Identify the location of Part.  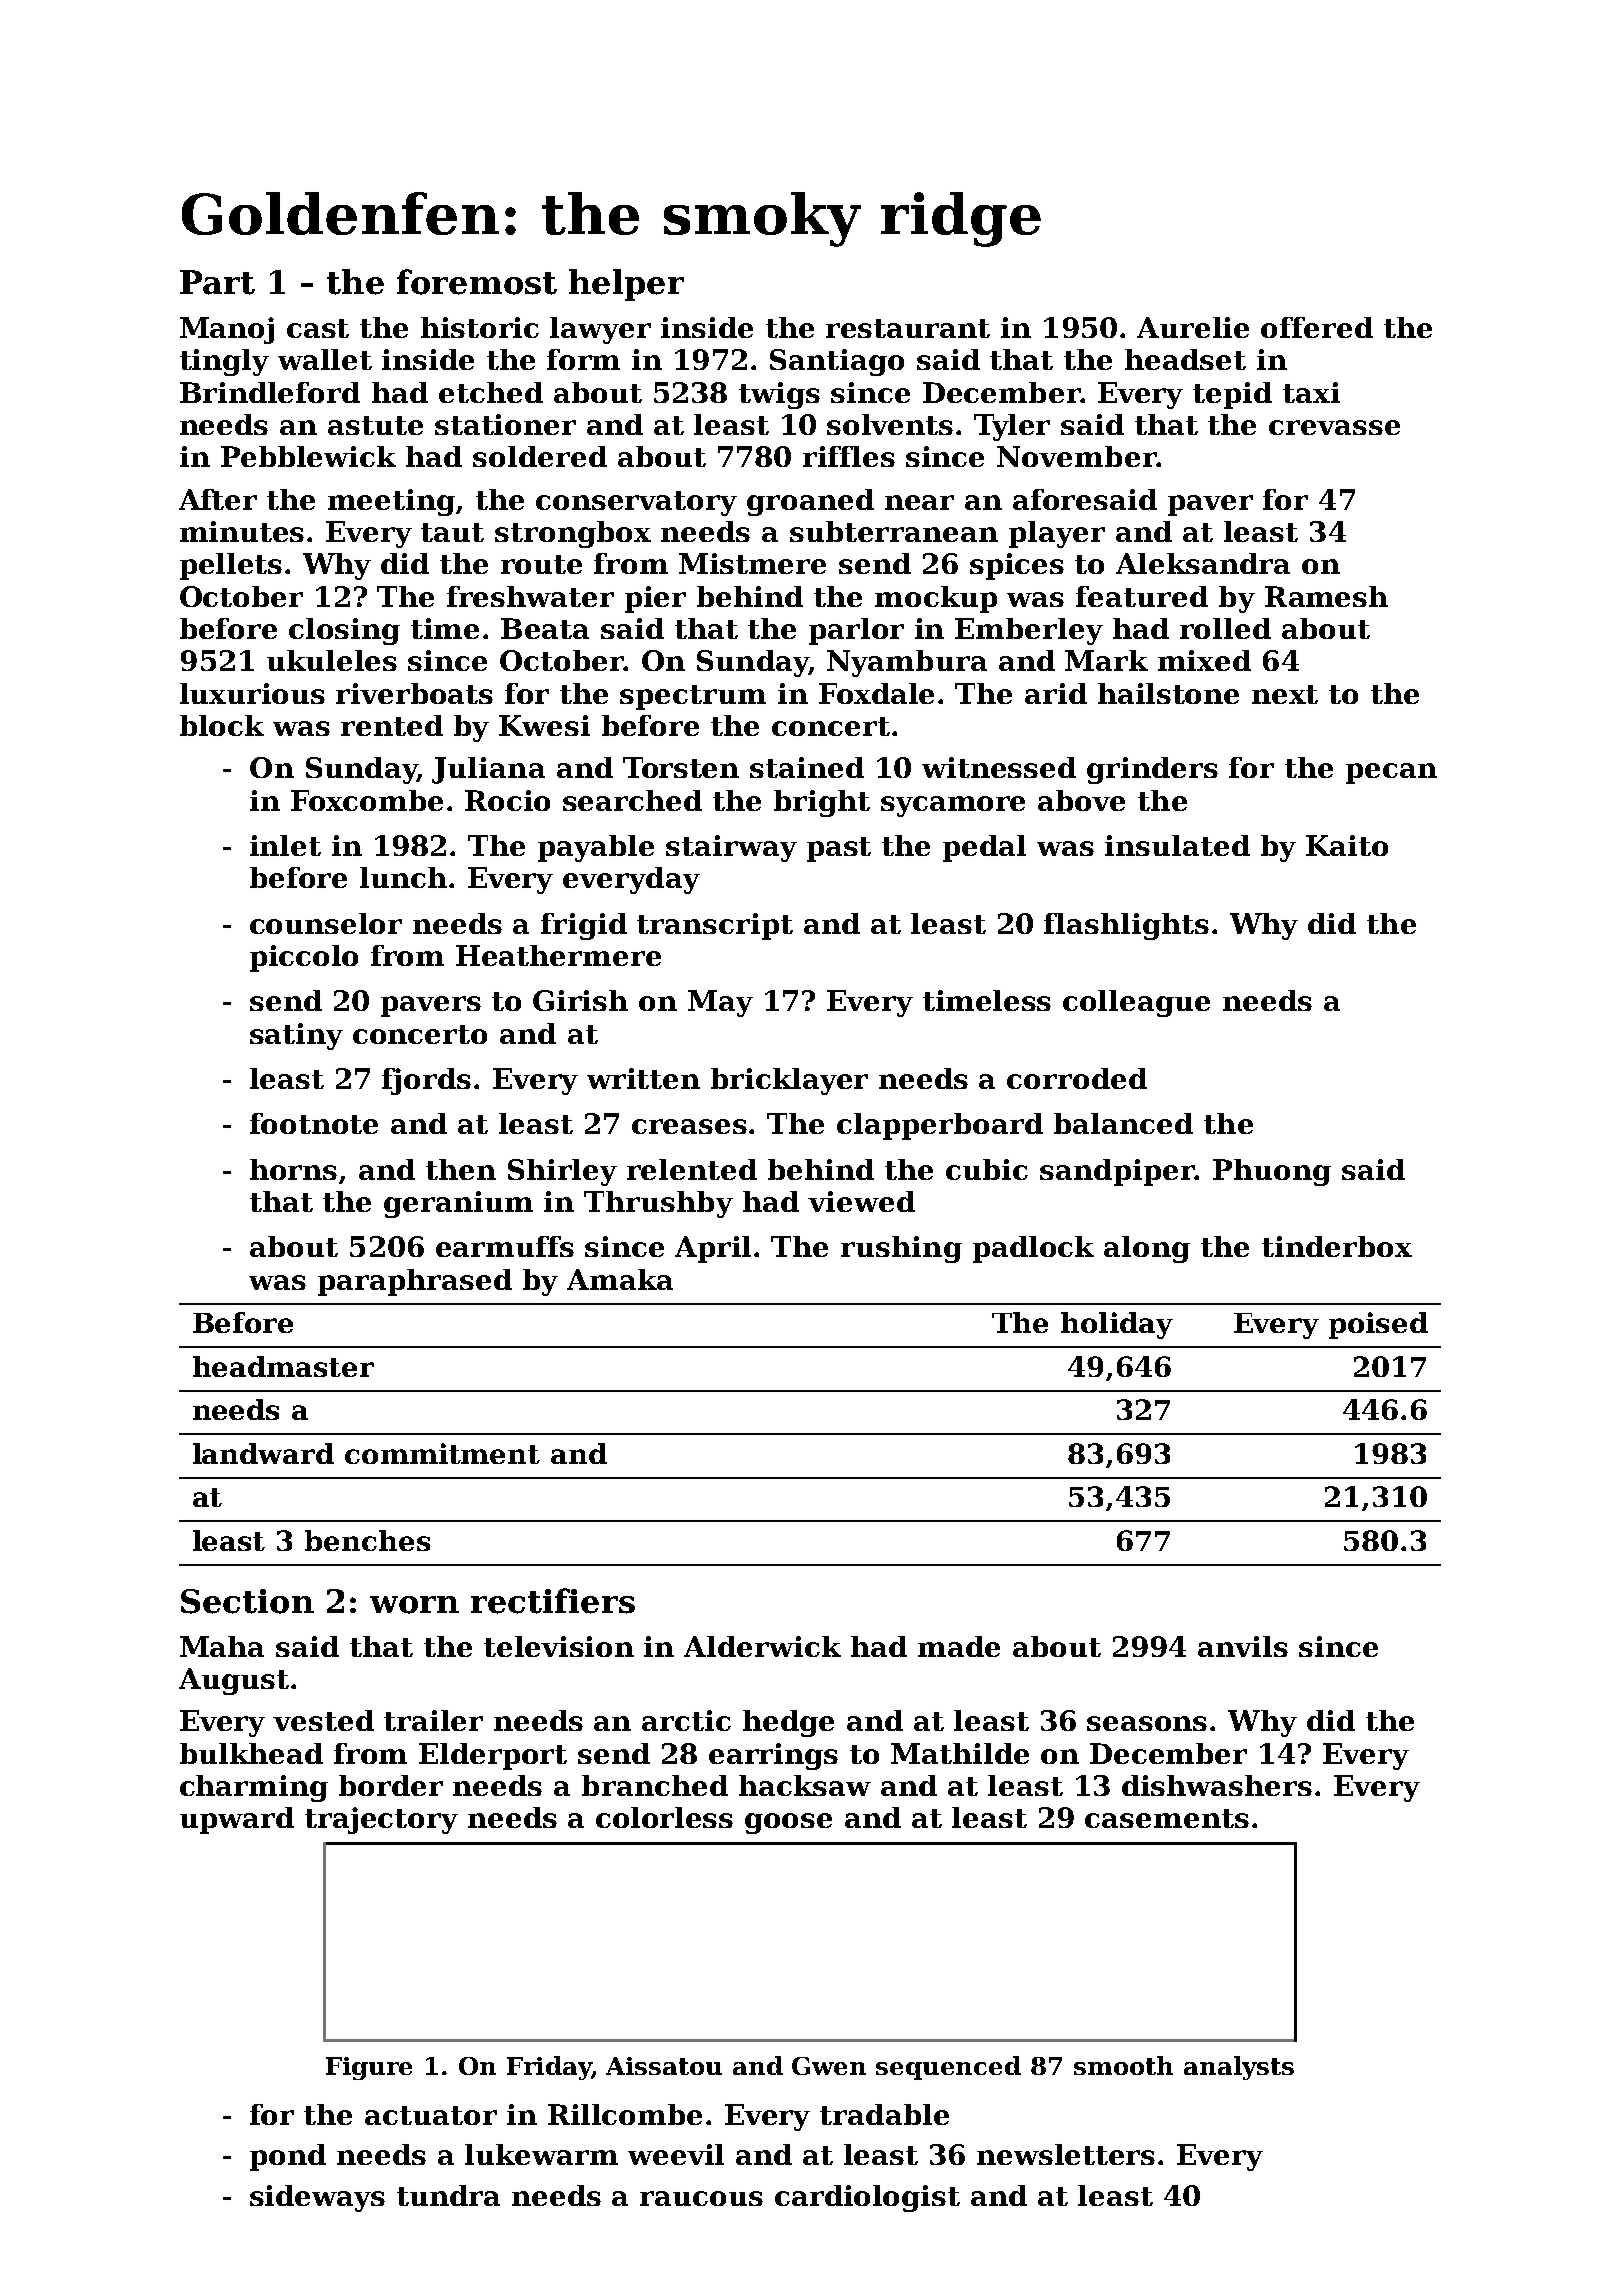
(217, 282).
